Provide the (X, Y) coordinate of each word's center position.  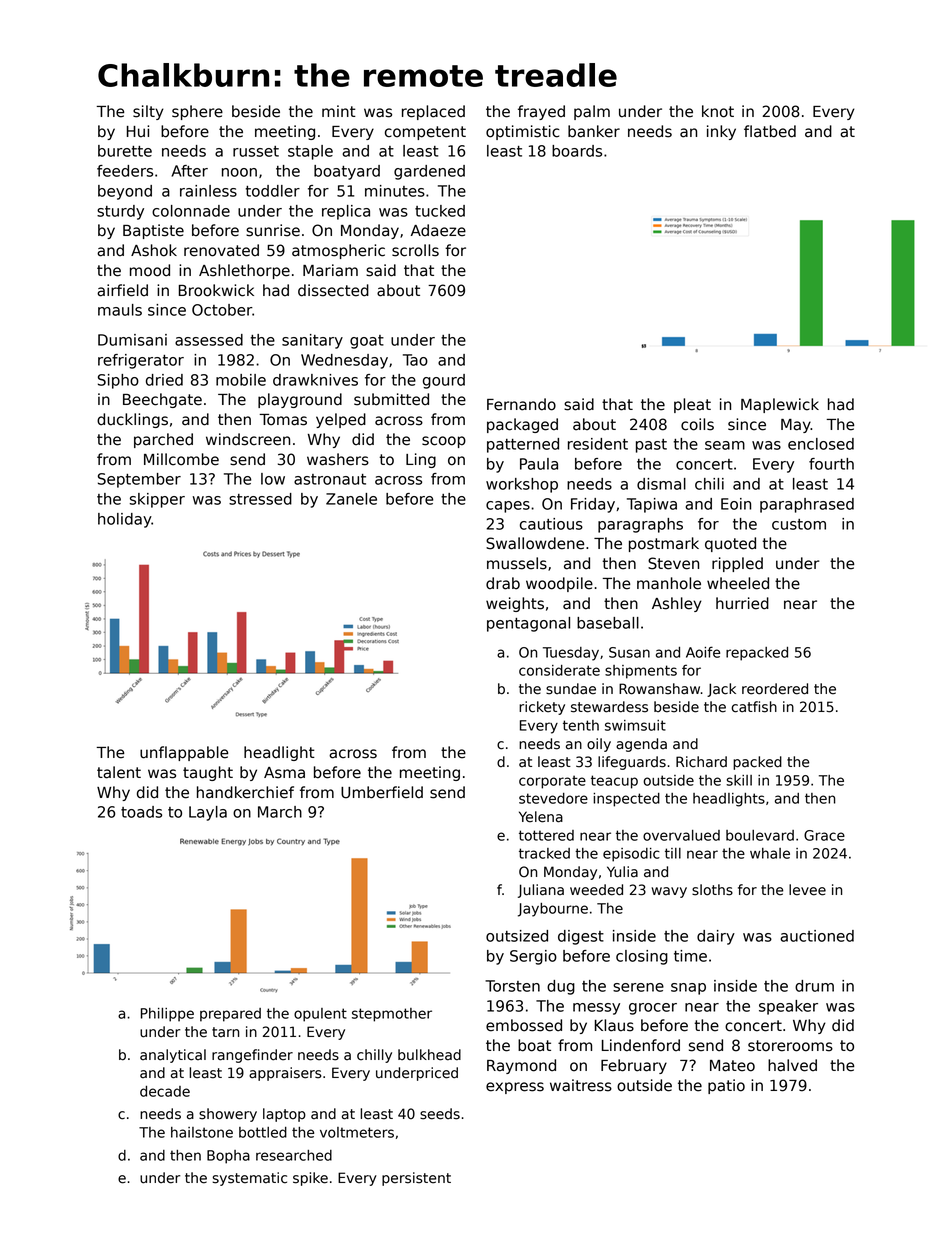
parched (163, 440)
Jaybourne (553, 910)
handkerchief (245, 792)
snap (688, 989)
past (651, 446)
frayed (541, 112)
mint (339, 111)
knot (718, 111)
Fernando (521, 404)
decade (165, 1091)
